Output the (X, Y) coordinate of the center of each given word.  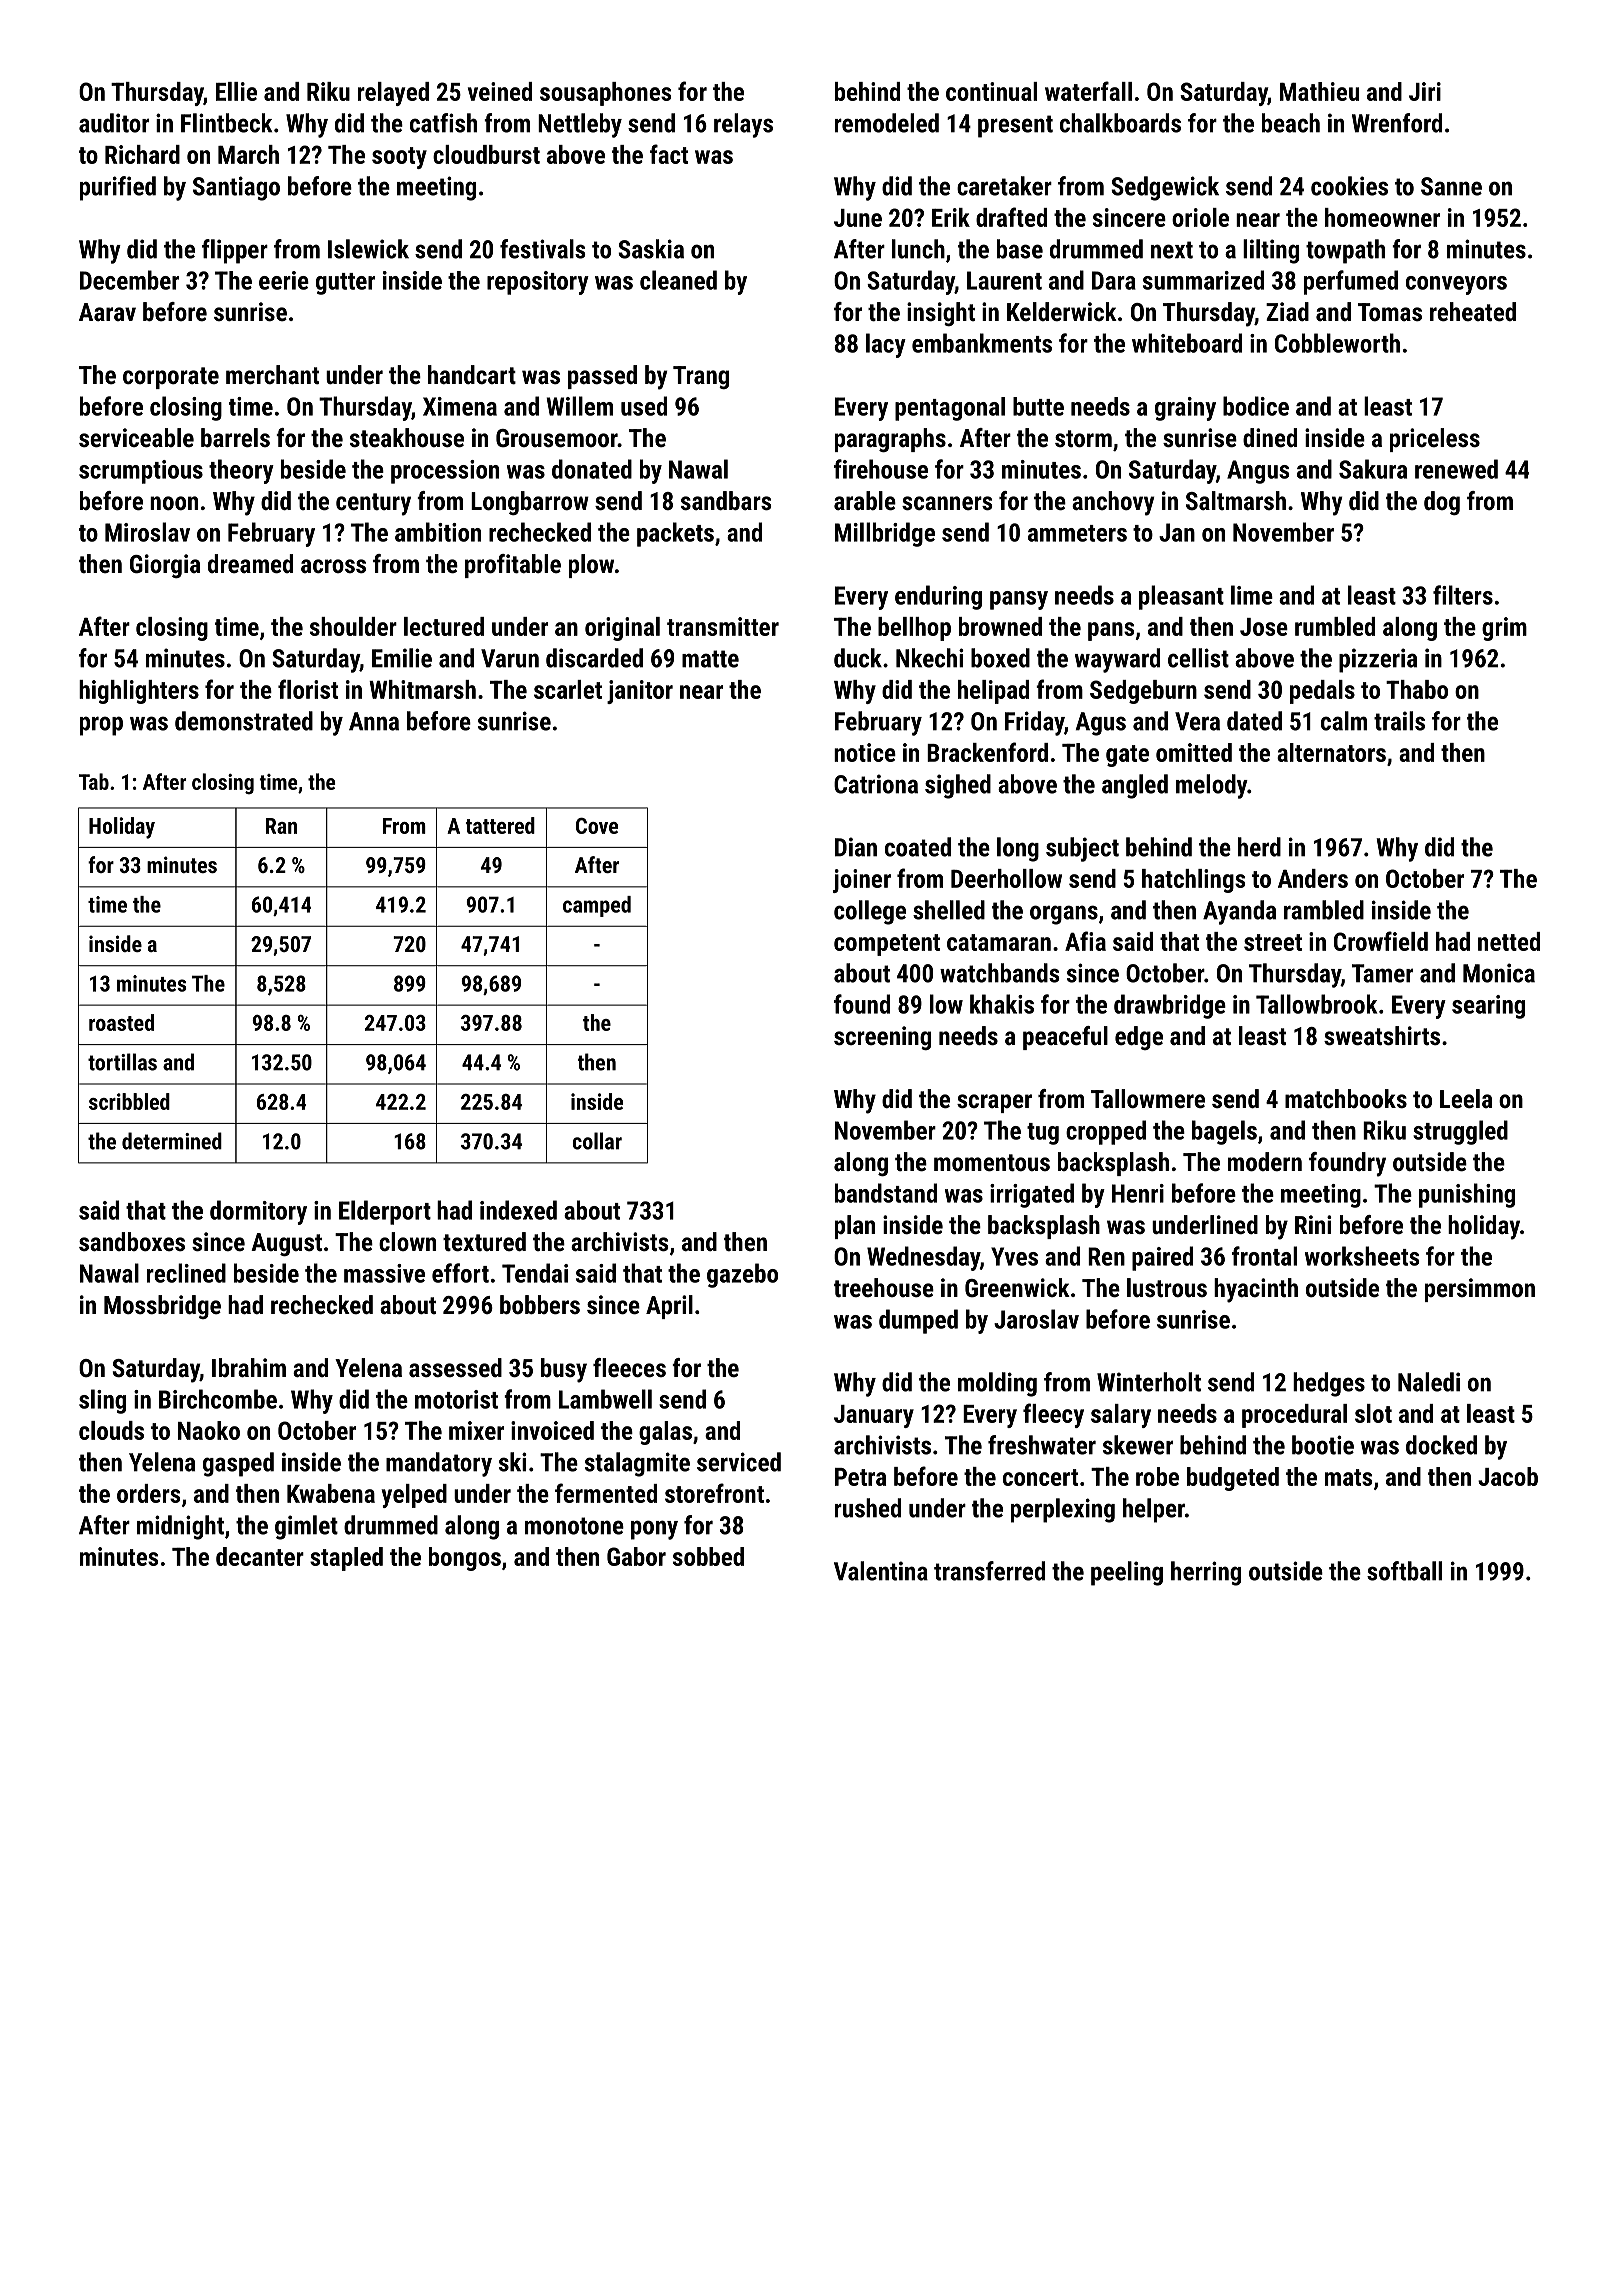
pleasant (1181, 597)
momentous (992, 1162)
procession (445, 472)
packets (675, 534)
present (1015, 126)
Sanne (1451, 186)
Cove (597, 826)
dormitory (258, 1212)
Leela (1466, 1098)
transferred (989, 1571)
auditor (114, 123)
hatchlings (1193, 881)
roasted (121, 1022)
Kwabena (331, 1493)
